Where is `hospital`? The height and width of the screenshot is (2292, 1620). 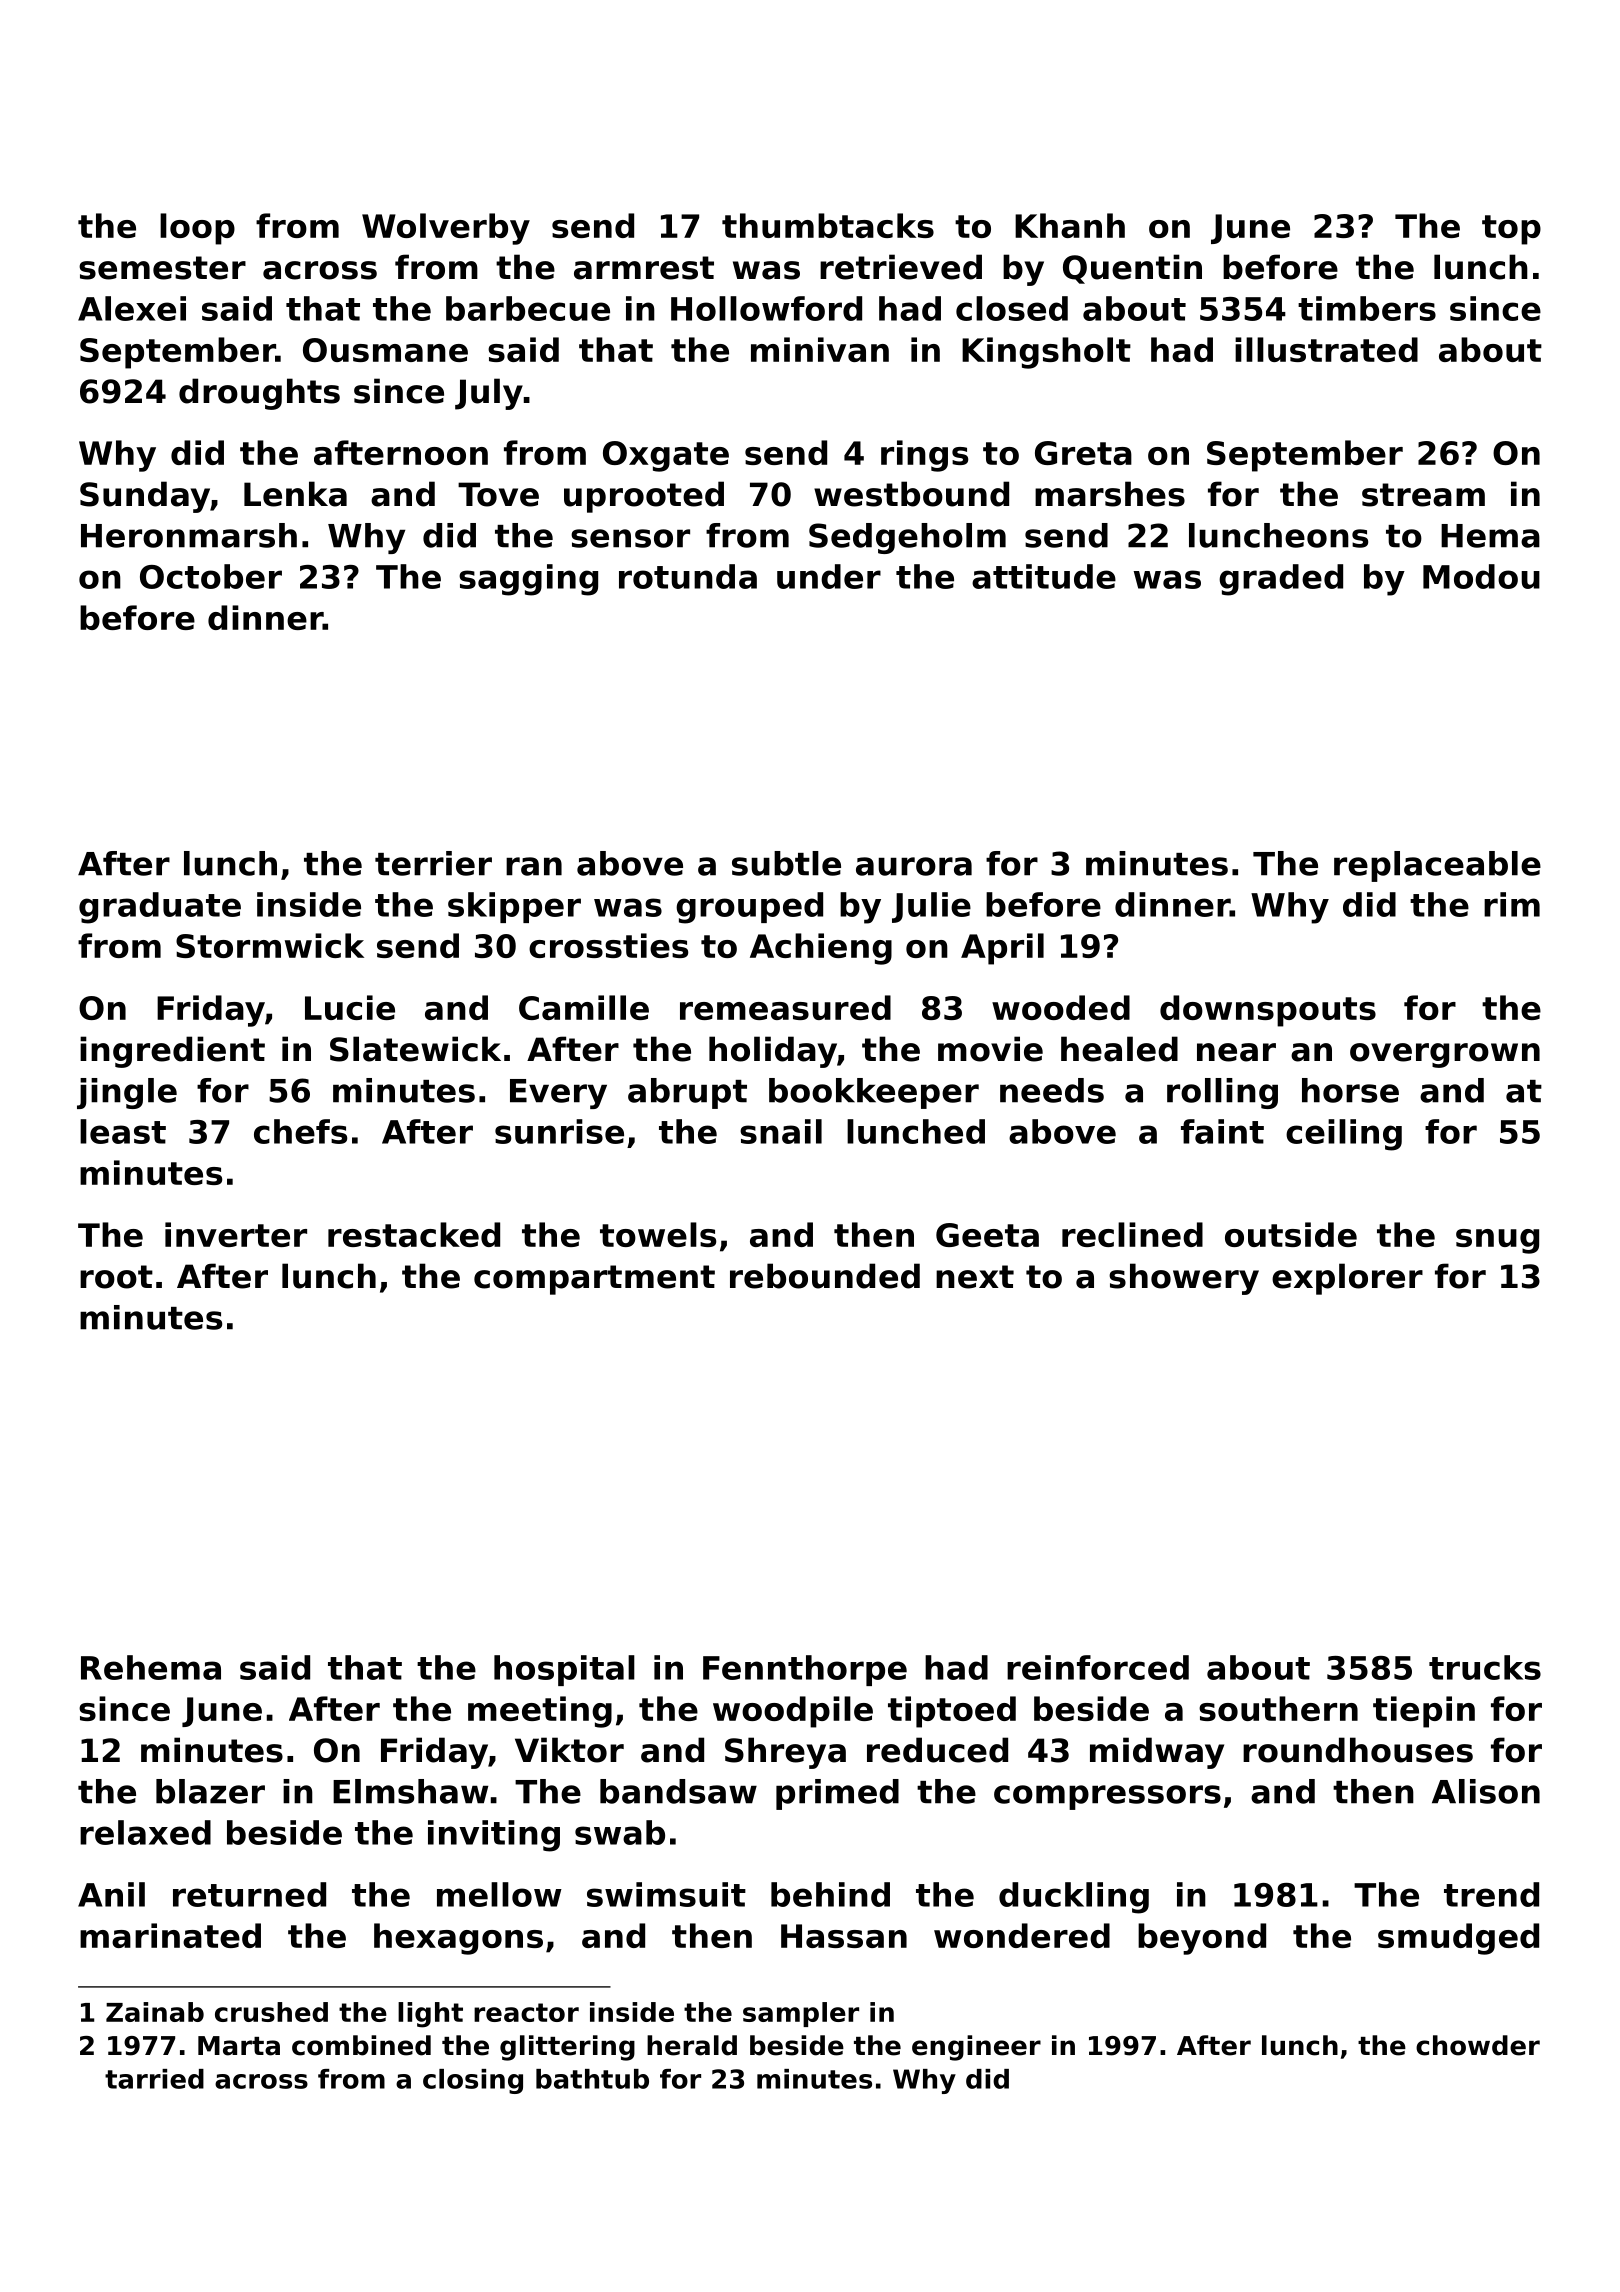 hospital is located at coordinates (564, 1670).
